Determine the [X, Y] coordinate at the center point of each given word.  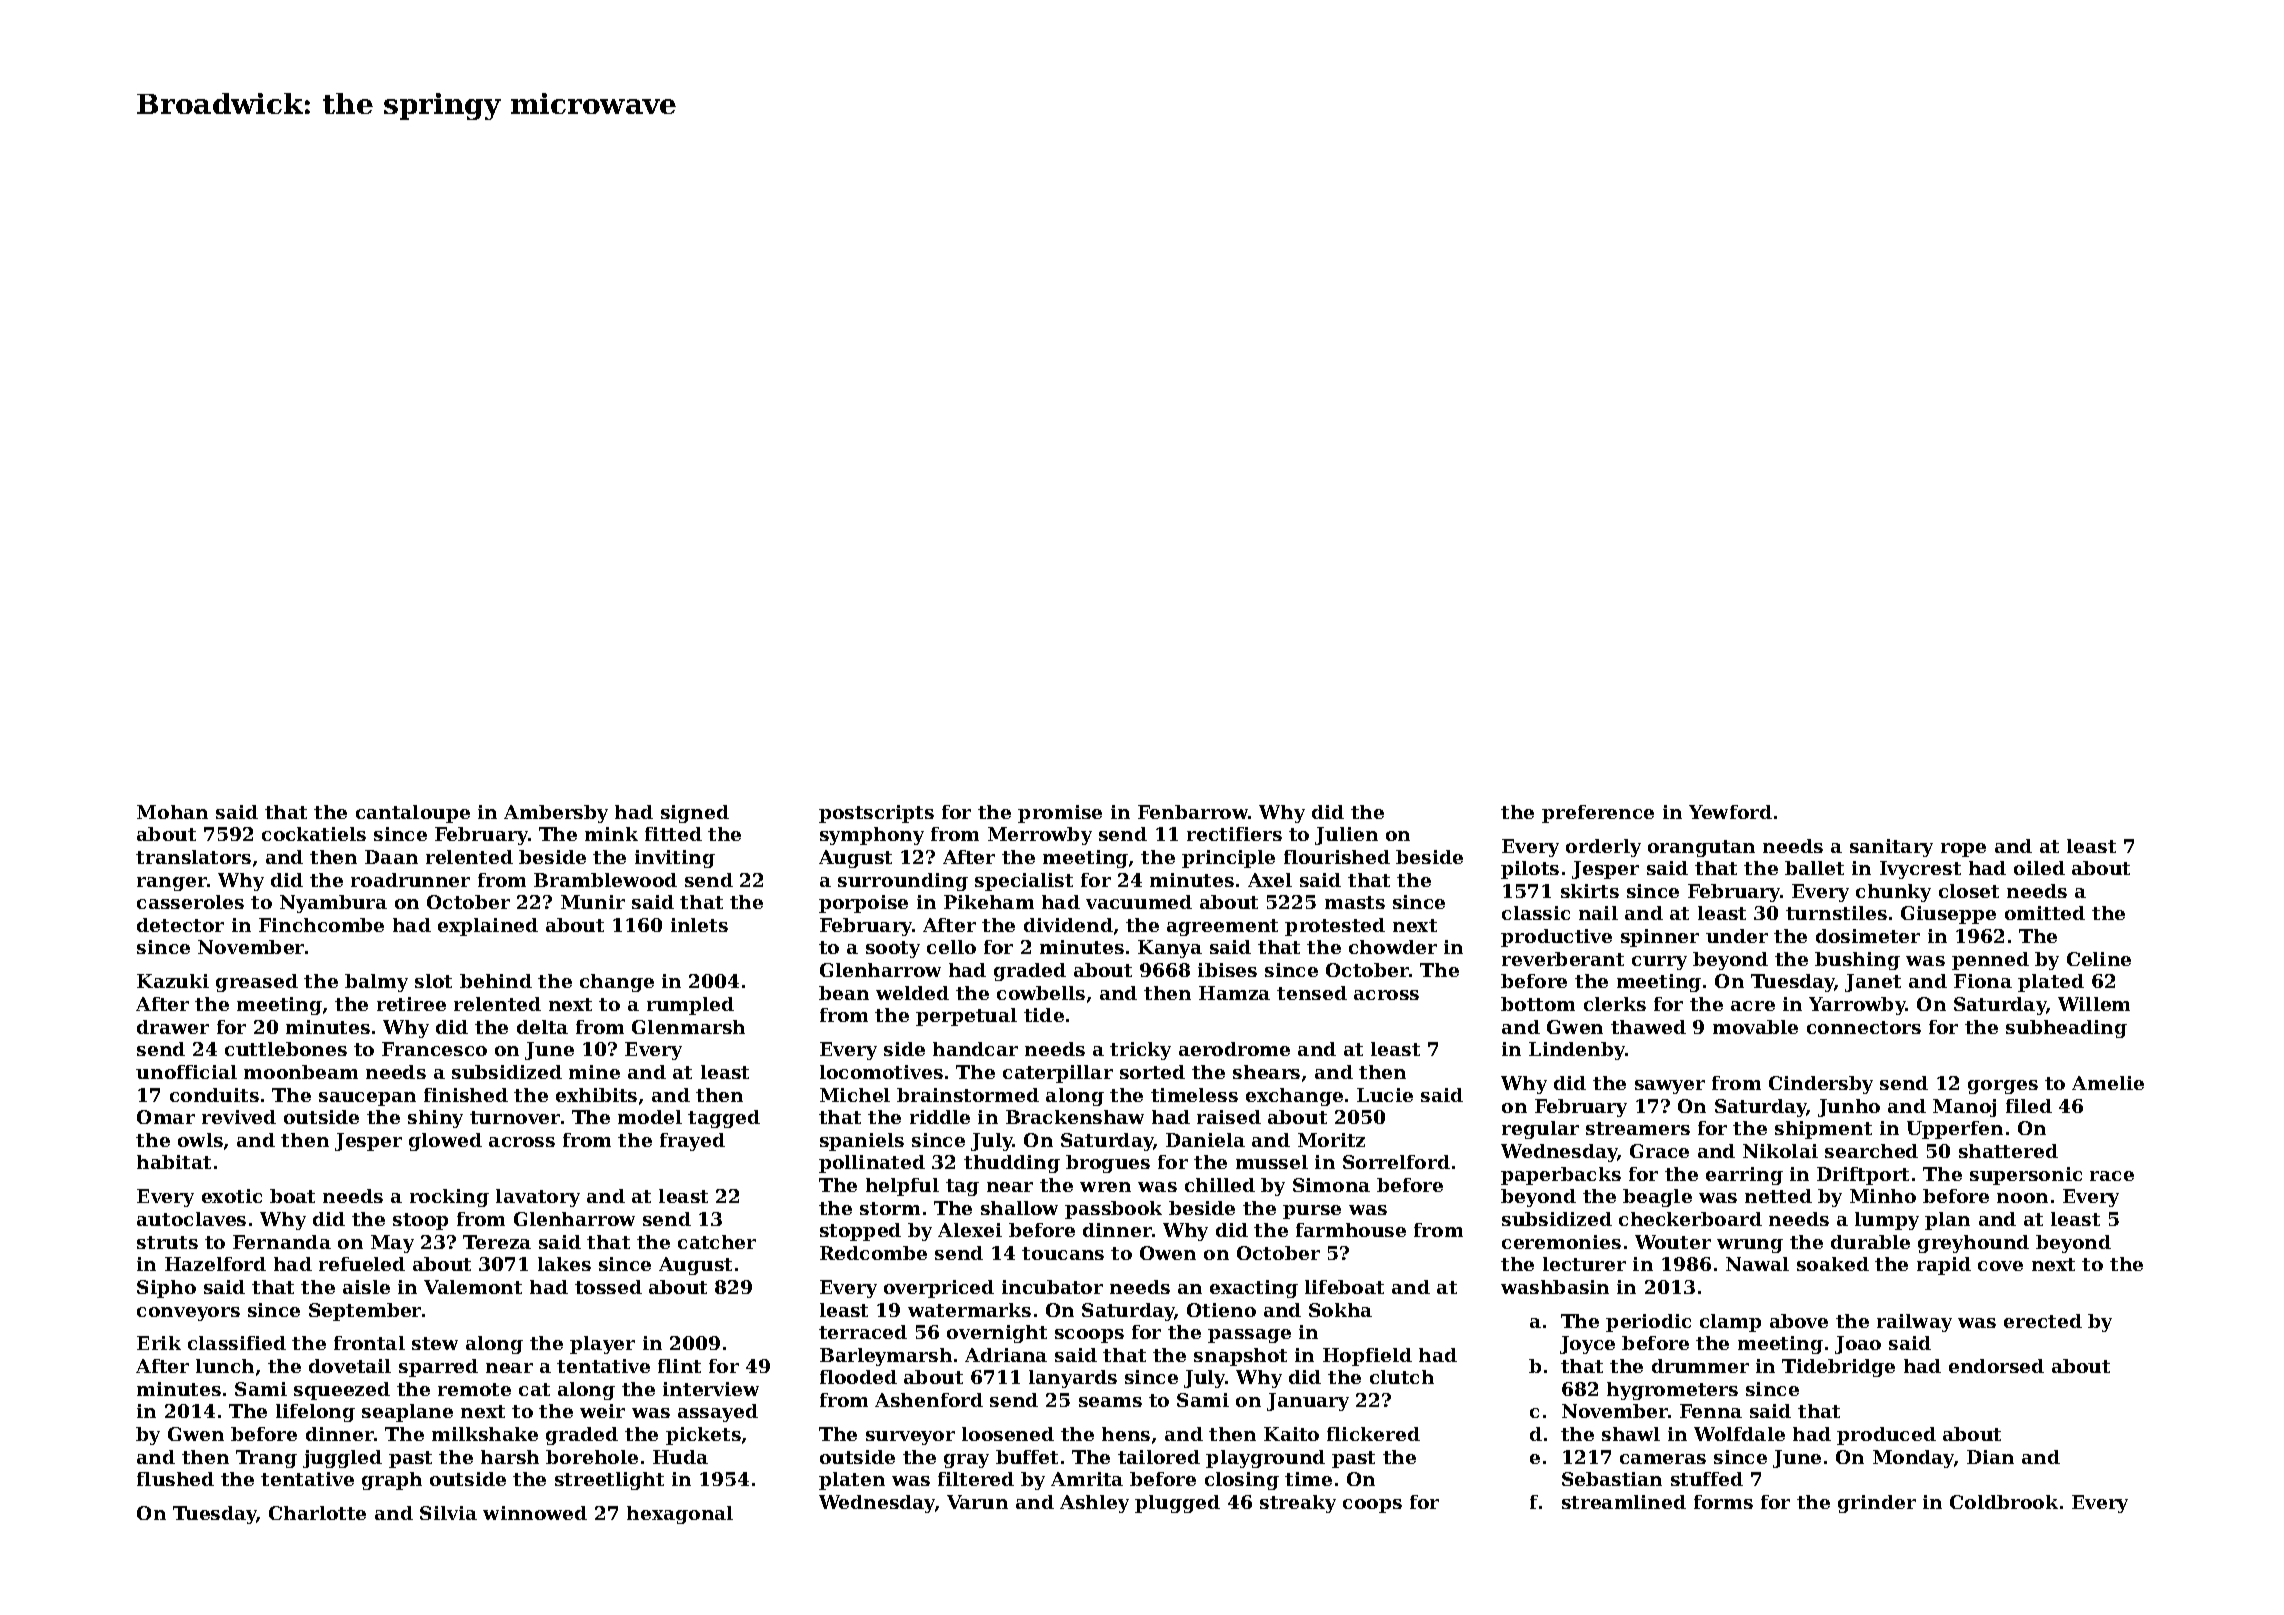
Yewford [1730, 812]
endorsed [1996, 1366]
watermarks [969, 1310]
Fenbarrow [1193, 812]
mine [594, 1072]
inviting [675, 859]
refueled [362, 1264]
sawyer [1670, 1087]
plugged [1177, 1504]
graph [392, 1481]
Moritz [1331, 1140]
